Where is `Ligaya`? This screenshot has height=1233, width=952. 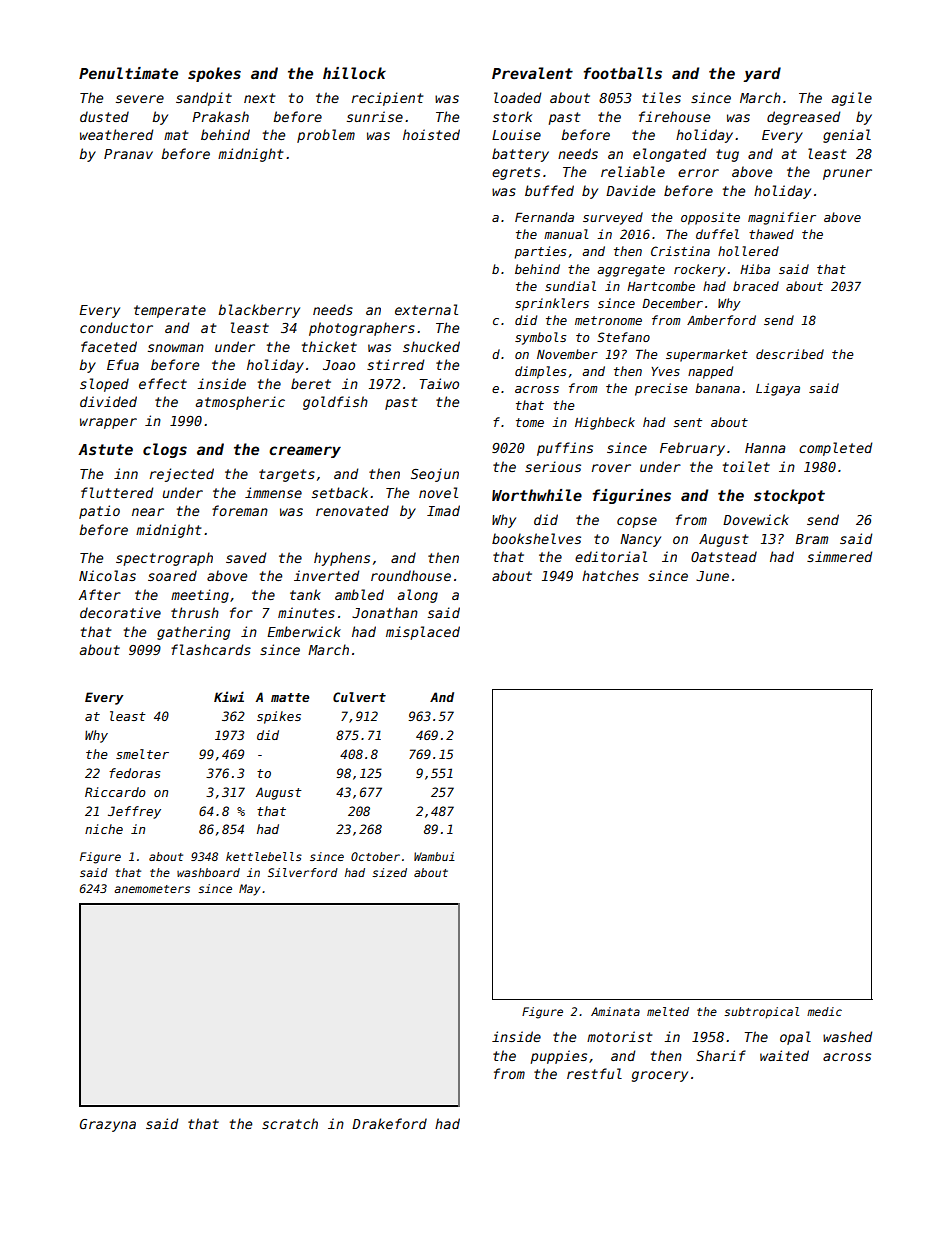 Ligaya is located at coordinates (778, 389).
